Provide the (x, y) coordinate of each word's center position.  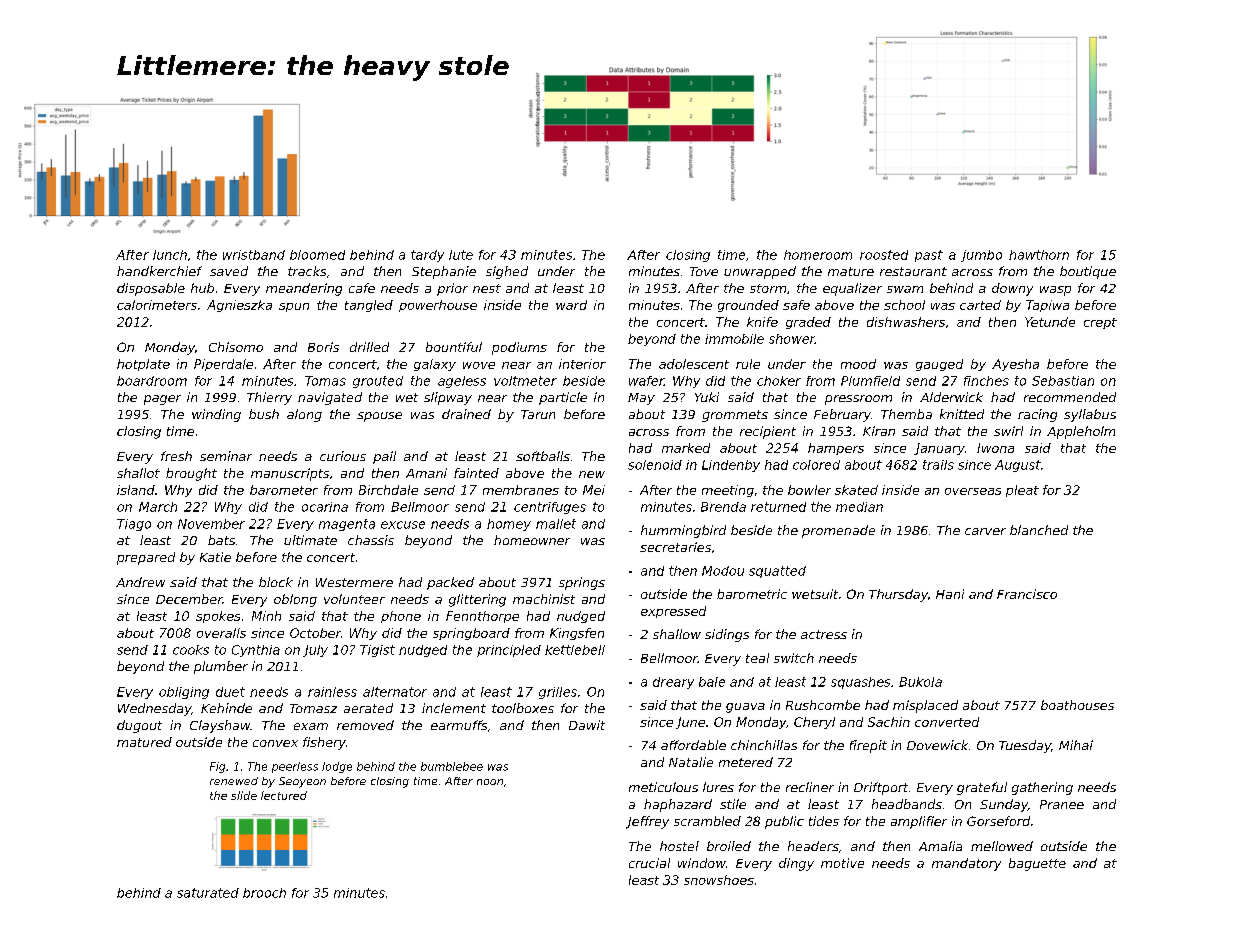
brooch (264, 893)
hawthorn (1039, 255)
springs (582, 583)
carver (985, 531)
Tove (704, 271)
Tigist (377, 651)
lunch (170, 255)
